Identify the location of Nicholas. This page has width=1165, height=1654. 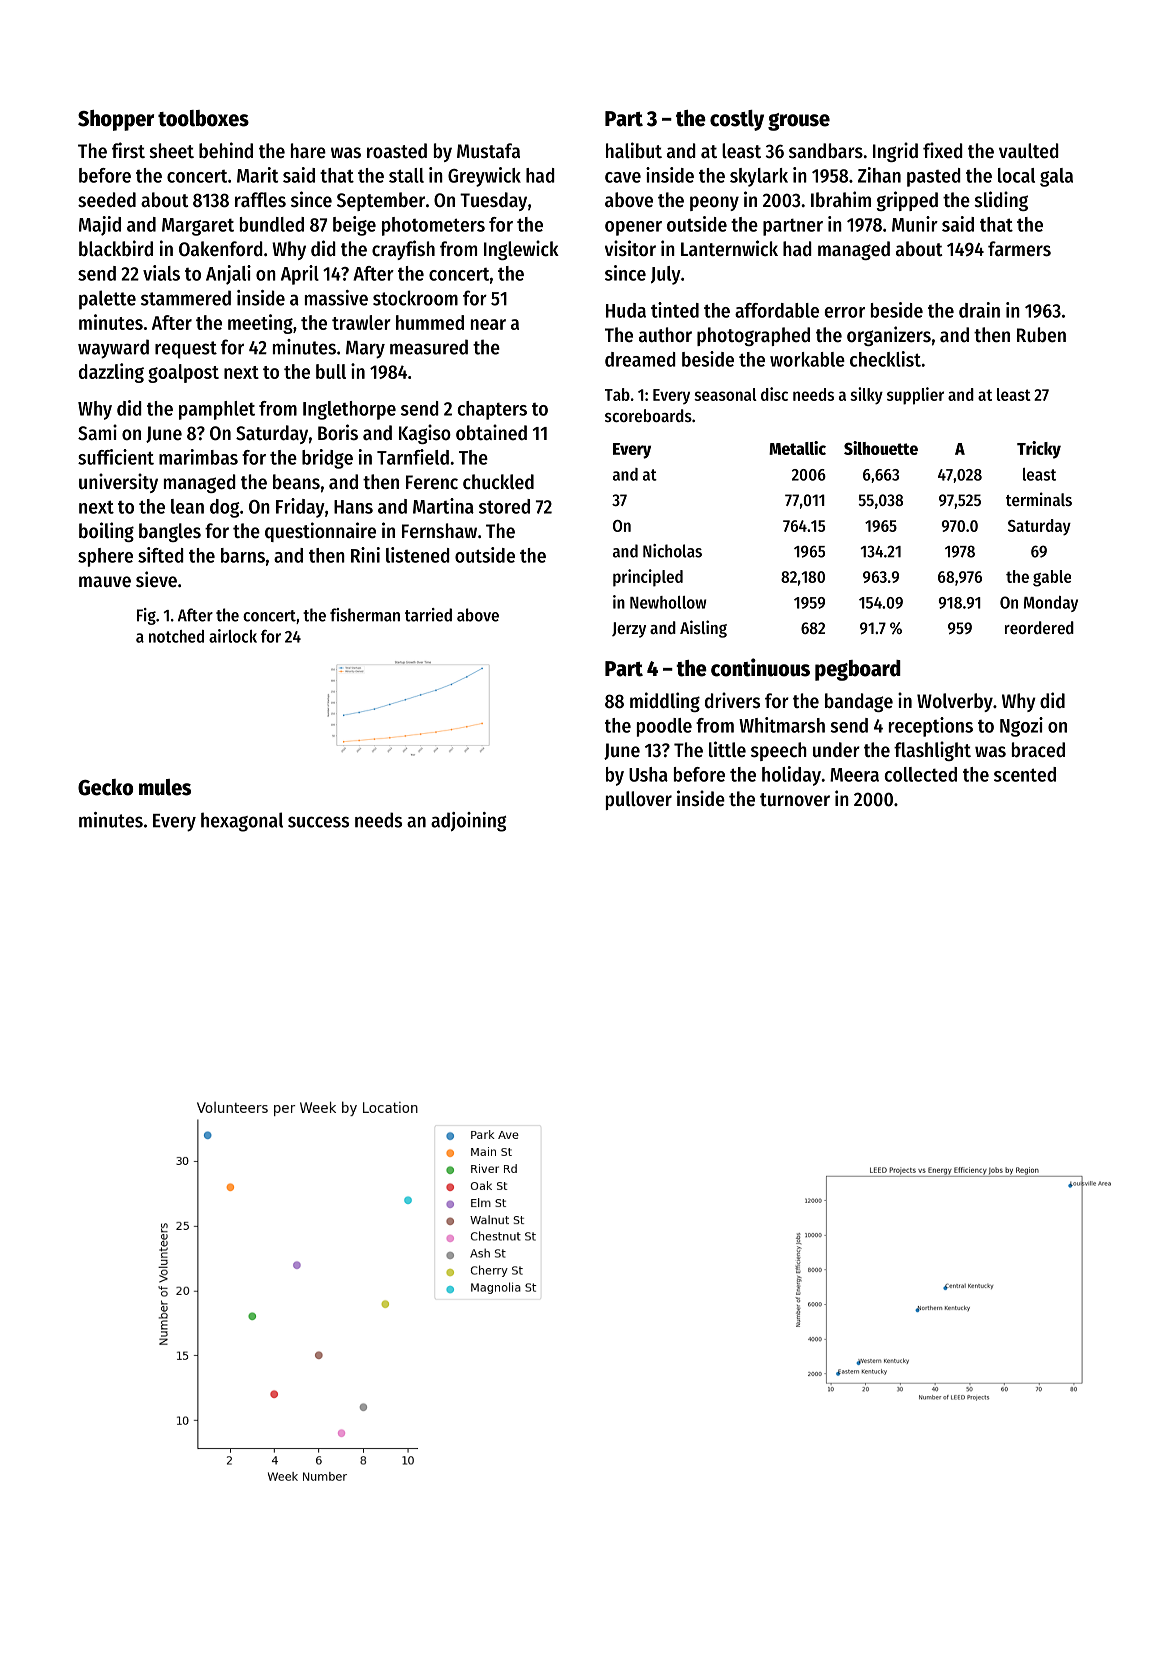
(672, 551).
